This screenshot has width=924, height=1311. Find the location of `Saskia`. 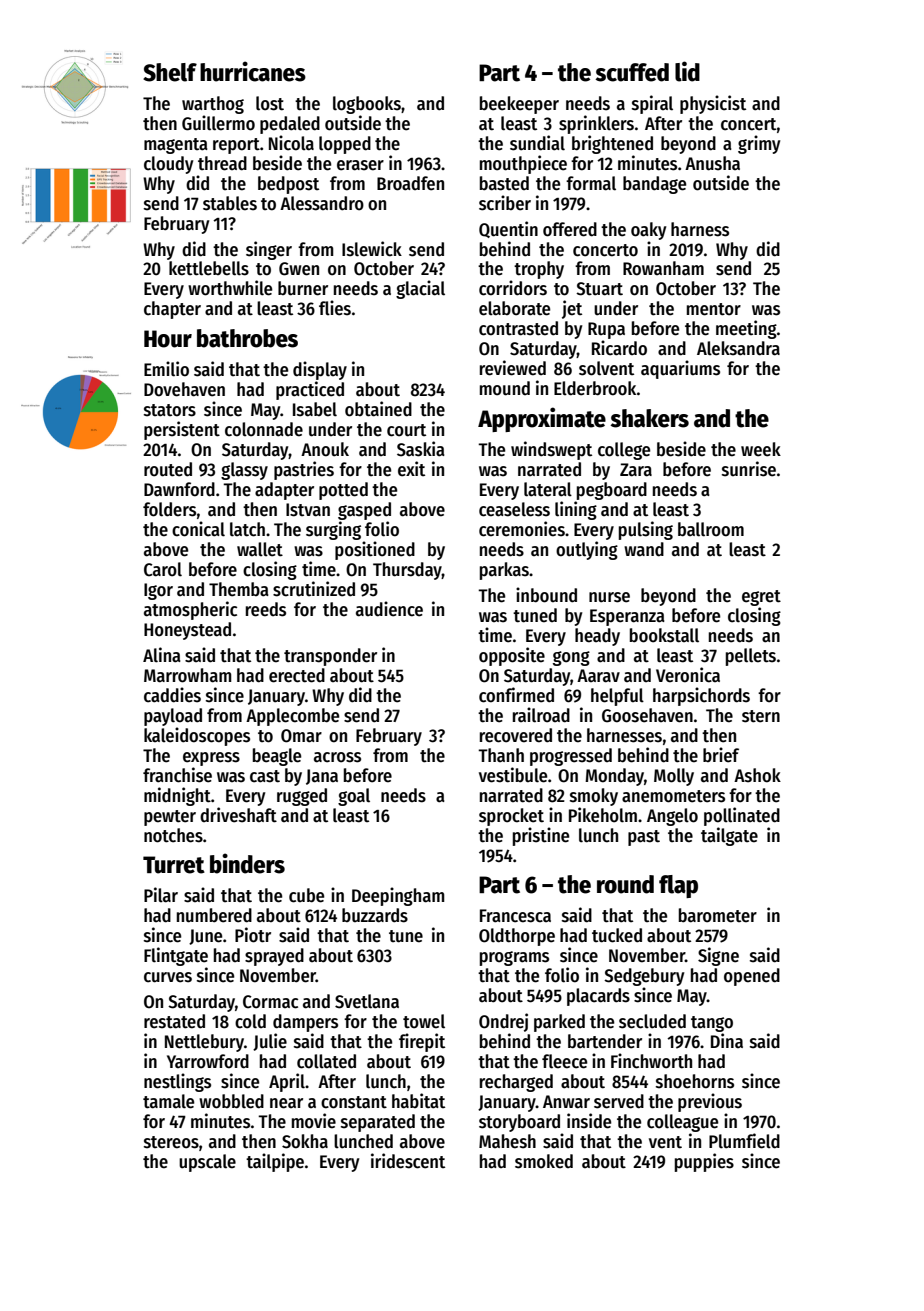

Saskia is located at coordinates (420, 449).
